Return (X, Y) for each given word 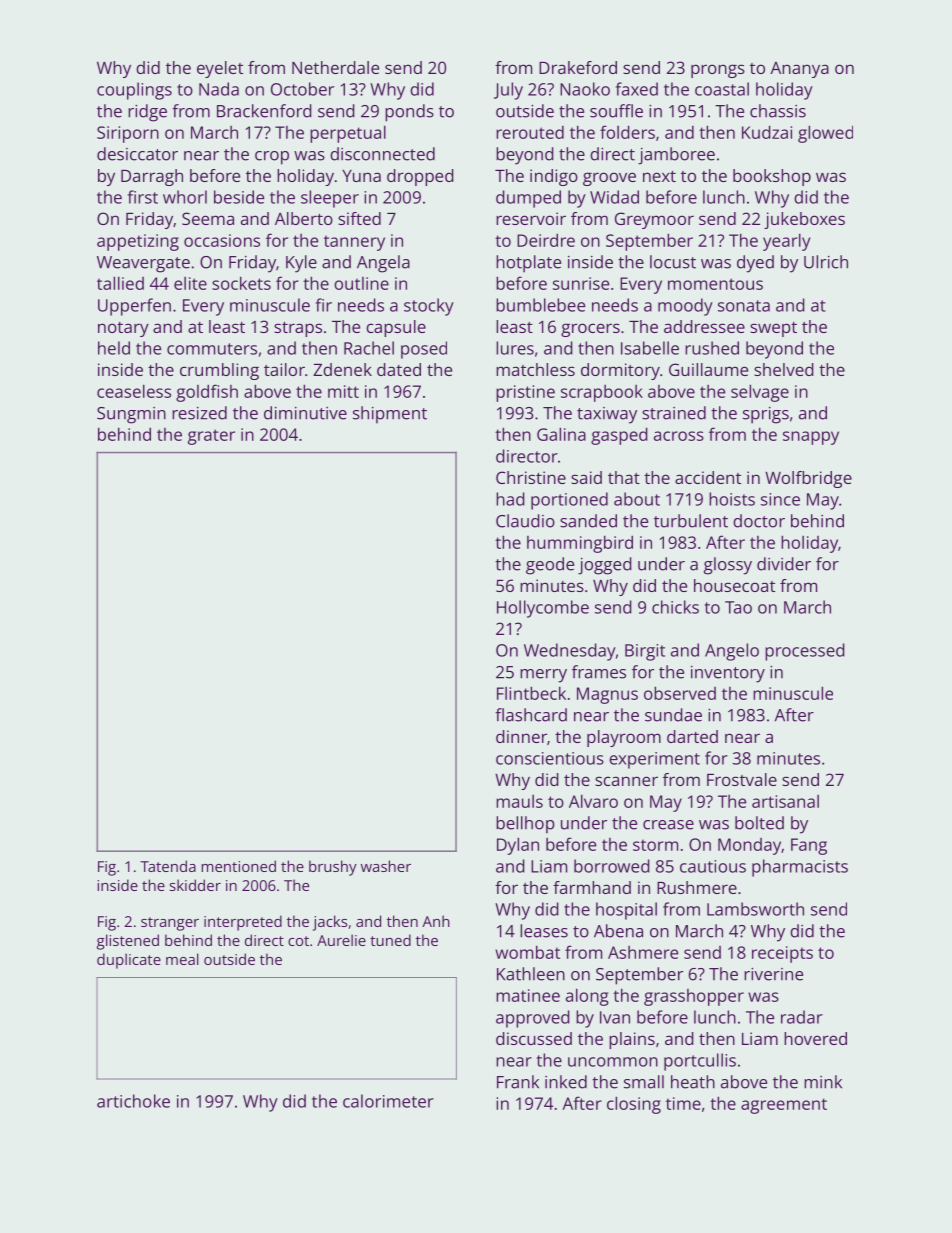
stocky (429, 307)
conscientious (550, 758)
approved (533, 1019)
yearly (786, 242)
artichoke (133, 1101)
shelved (784, 369)
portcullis (700, 1062)
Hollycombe (543, 609)
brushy (333, 868)
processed (805, 652)
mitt (343, 391)
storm (655, 845)
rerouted (530, 132)
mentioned (239, 866)
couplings (134, 91)
